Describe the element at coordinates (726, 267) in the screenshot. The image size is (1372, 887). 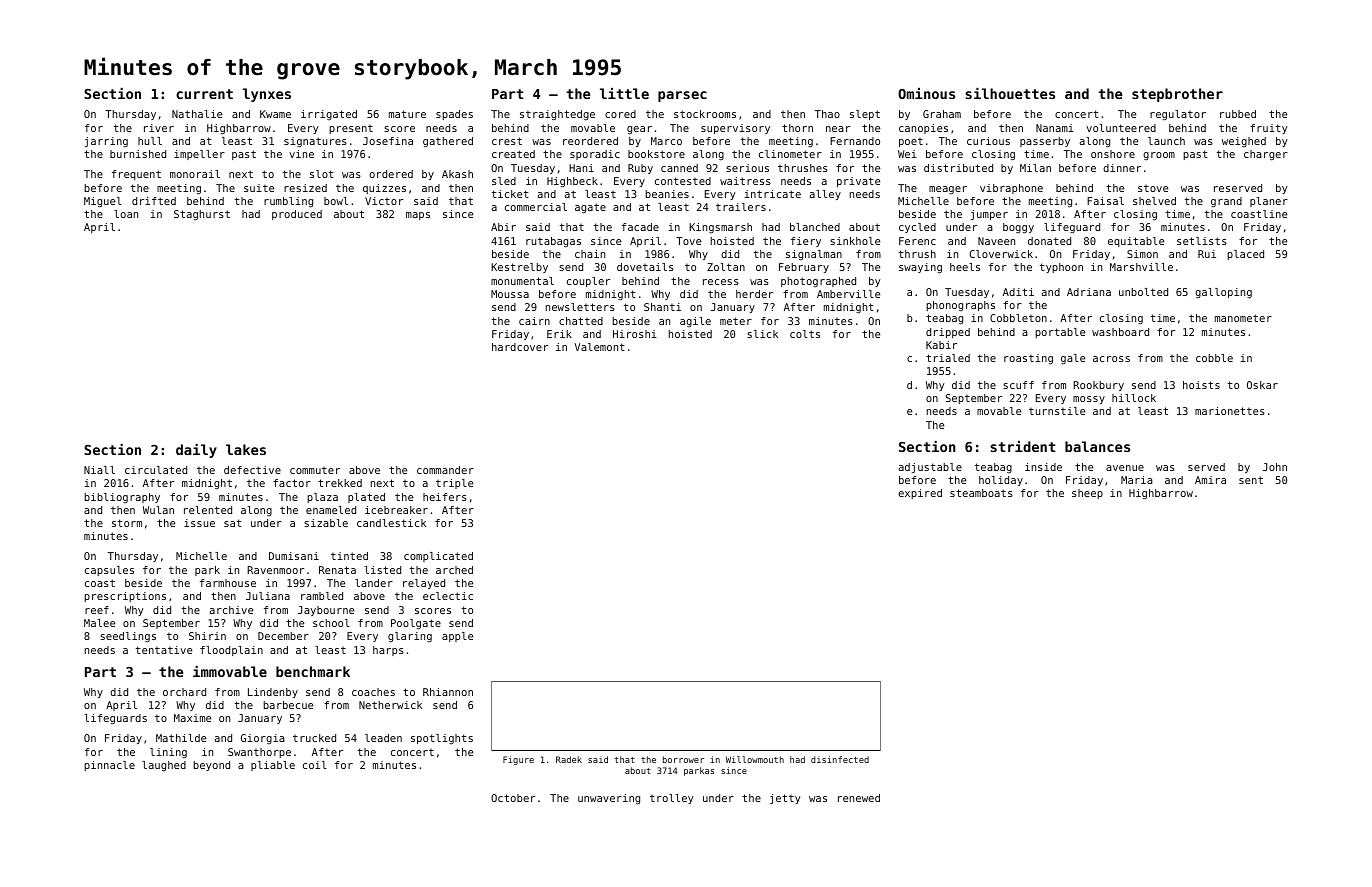
I see `Zoltan` at that location.
